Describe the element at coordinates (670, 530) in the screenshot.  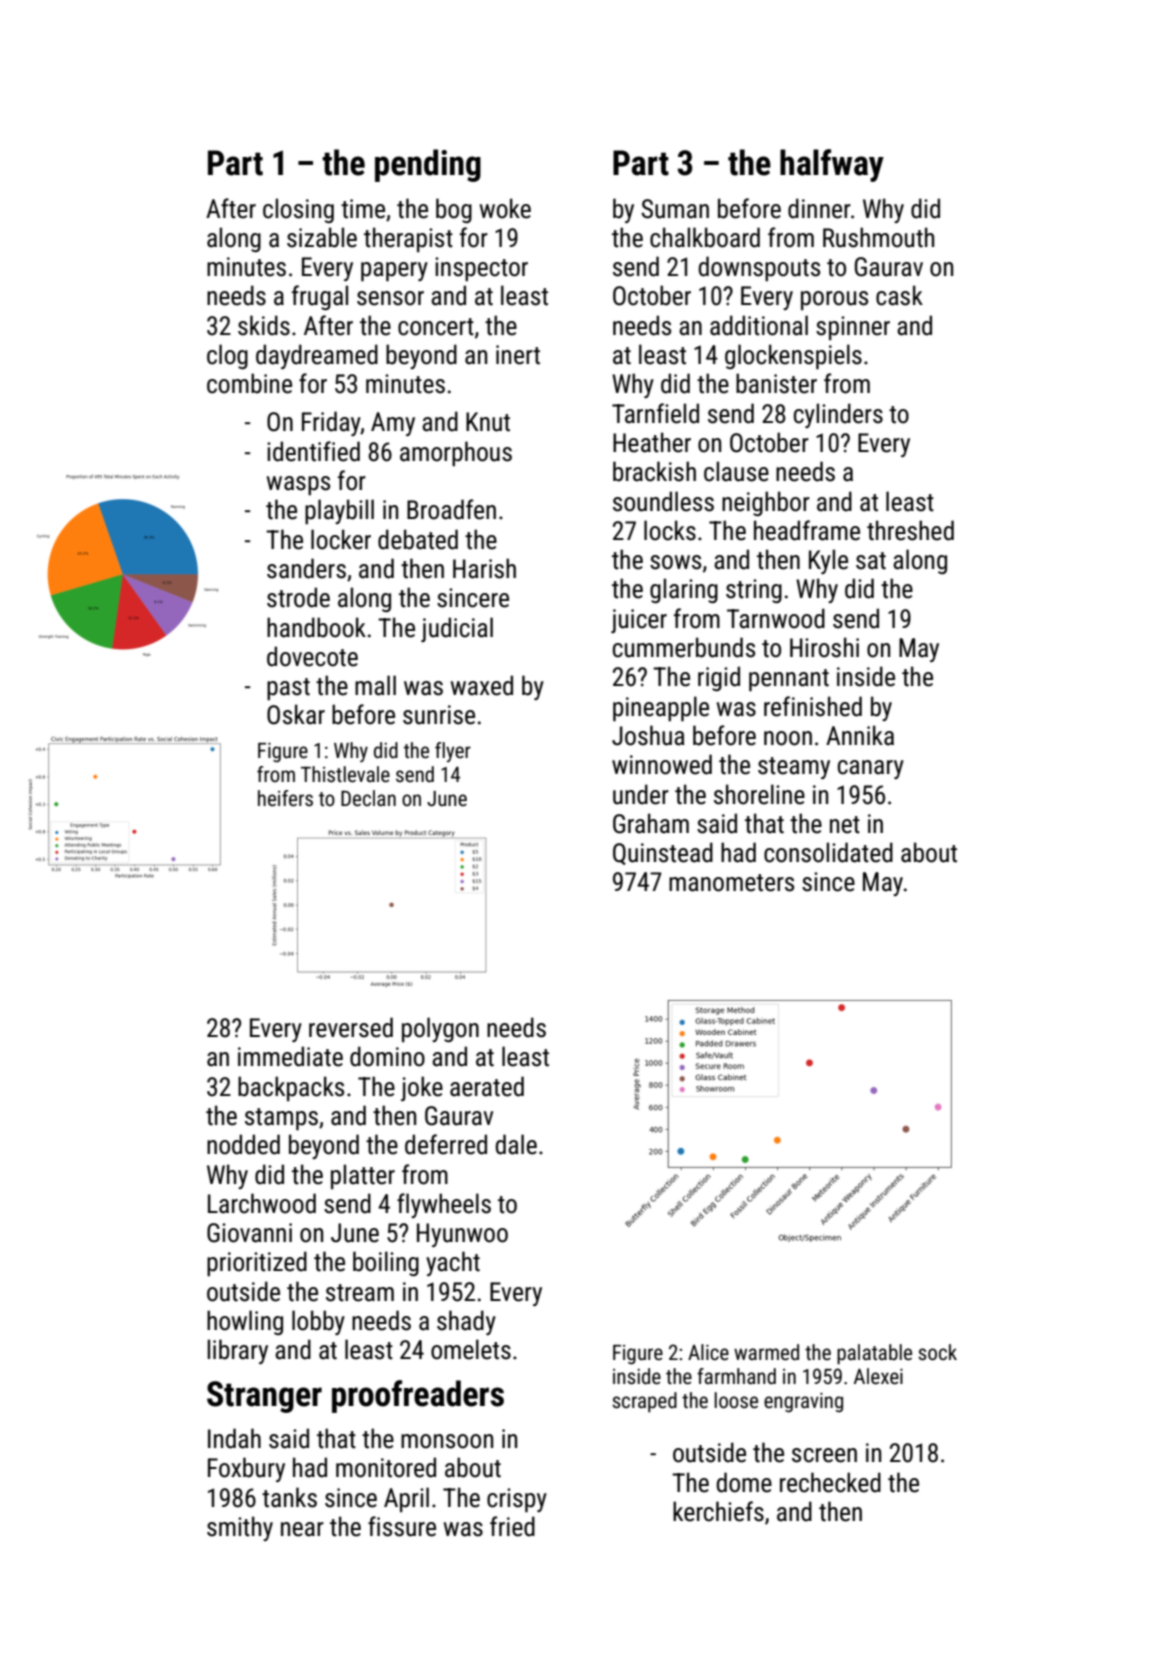
I see `locks` at that location.
